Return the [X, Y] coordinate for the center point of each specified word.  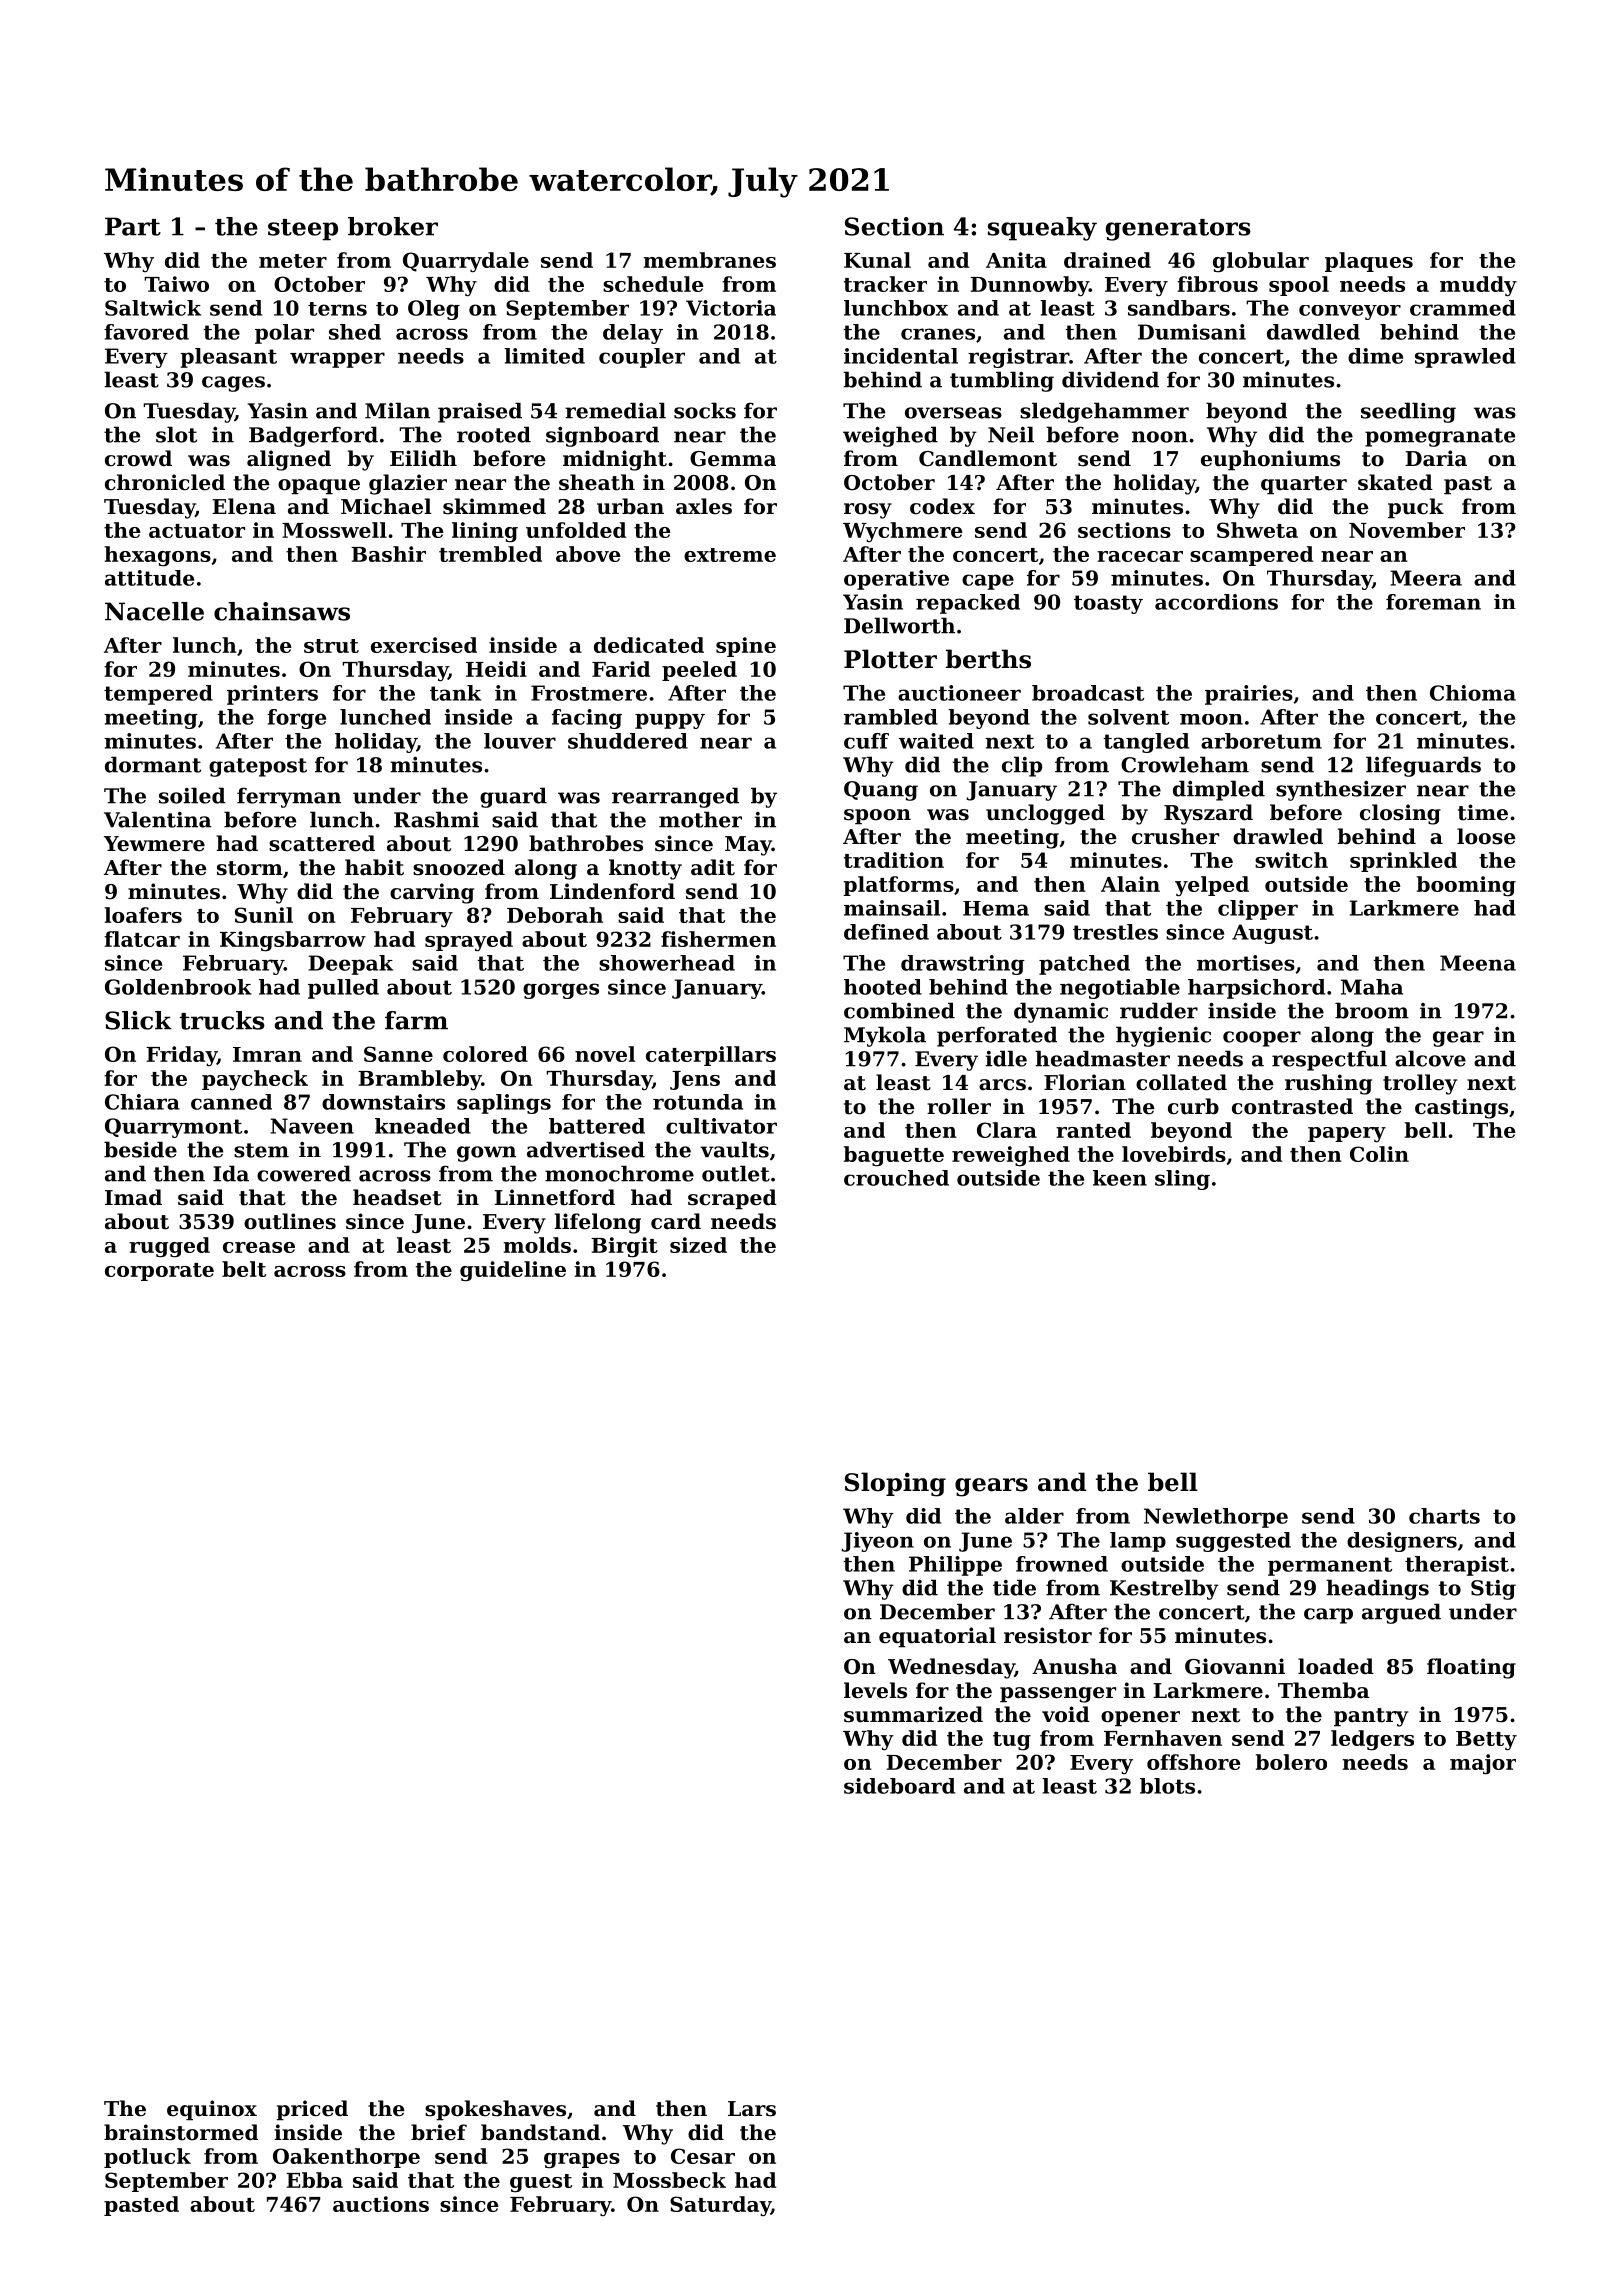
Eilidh [423, 458]
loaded [1336, 1666]
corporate [159, 1272]
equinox [212, 2110]
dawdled [1313, 332]
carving [432, 893]
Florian [1085, 1082]
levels [875, 1690]
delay [633, 334]
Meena [1478, 963]
